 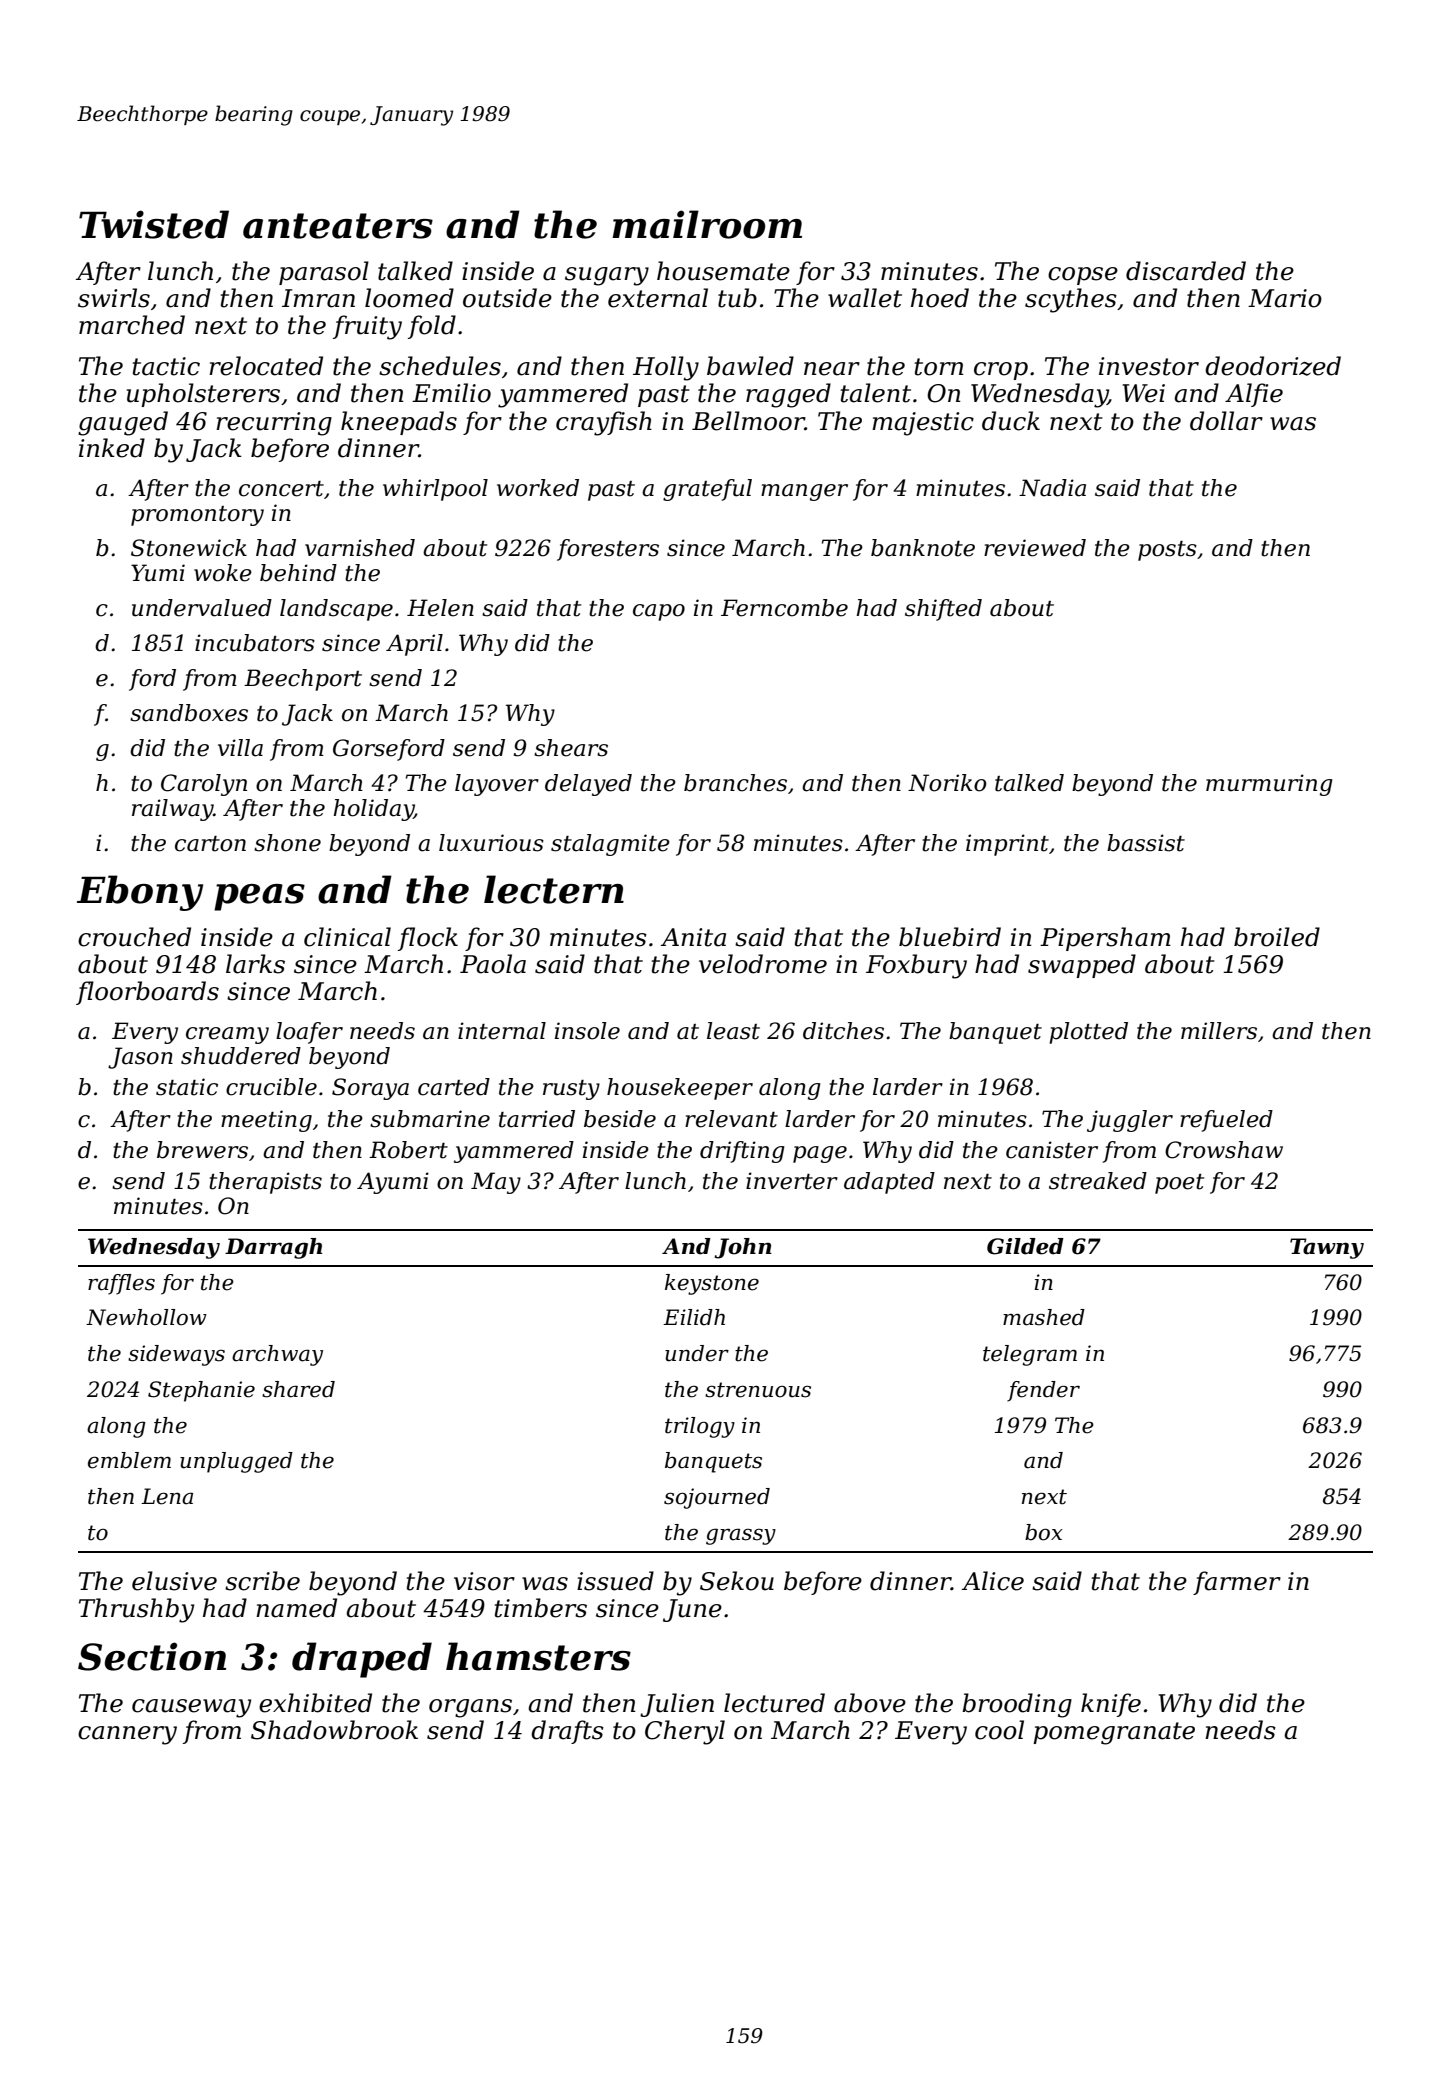 What do you see at coordinates (127, 1735) in the image?
I see `cannery` at bounding box center [127, 1735].
